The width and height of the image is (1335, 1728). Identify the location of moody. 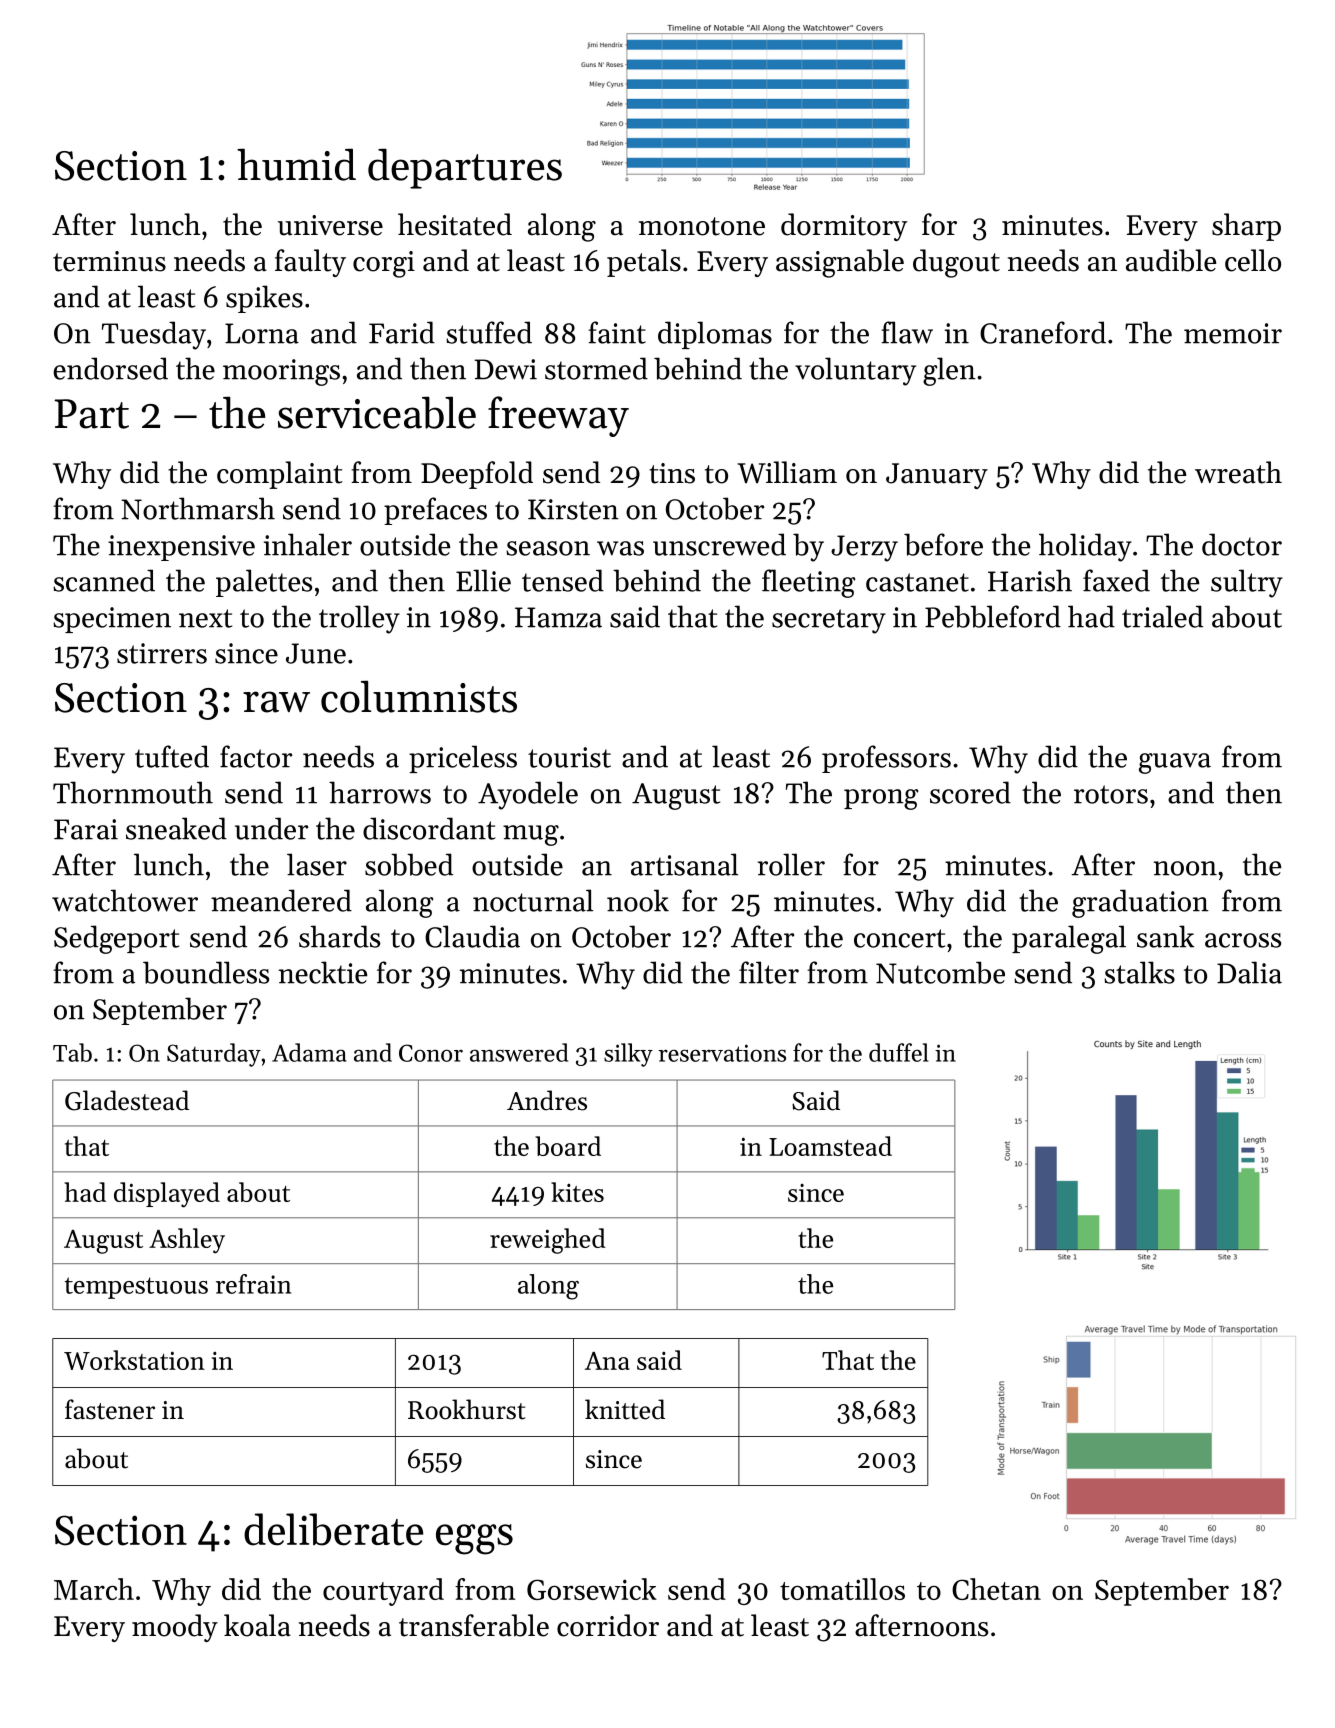
(175, 1628).
